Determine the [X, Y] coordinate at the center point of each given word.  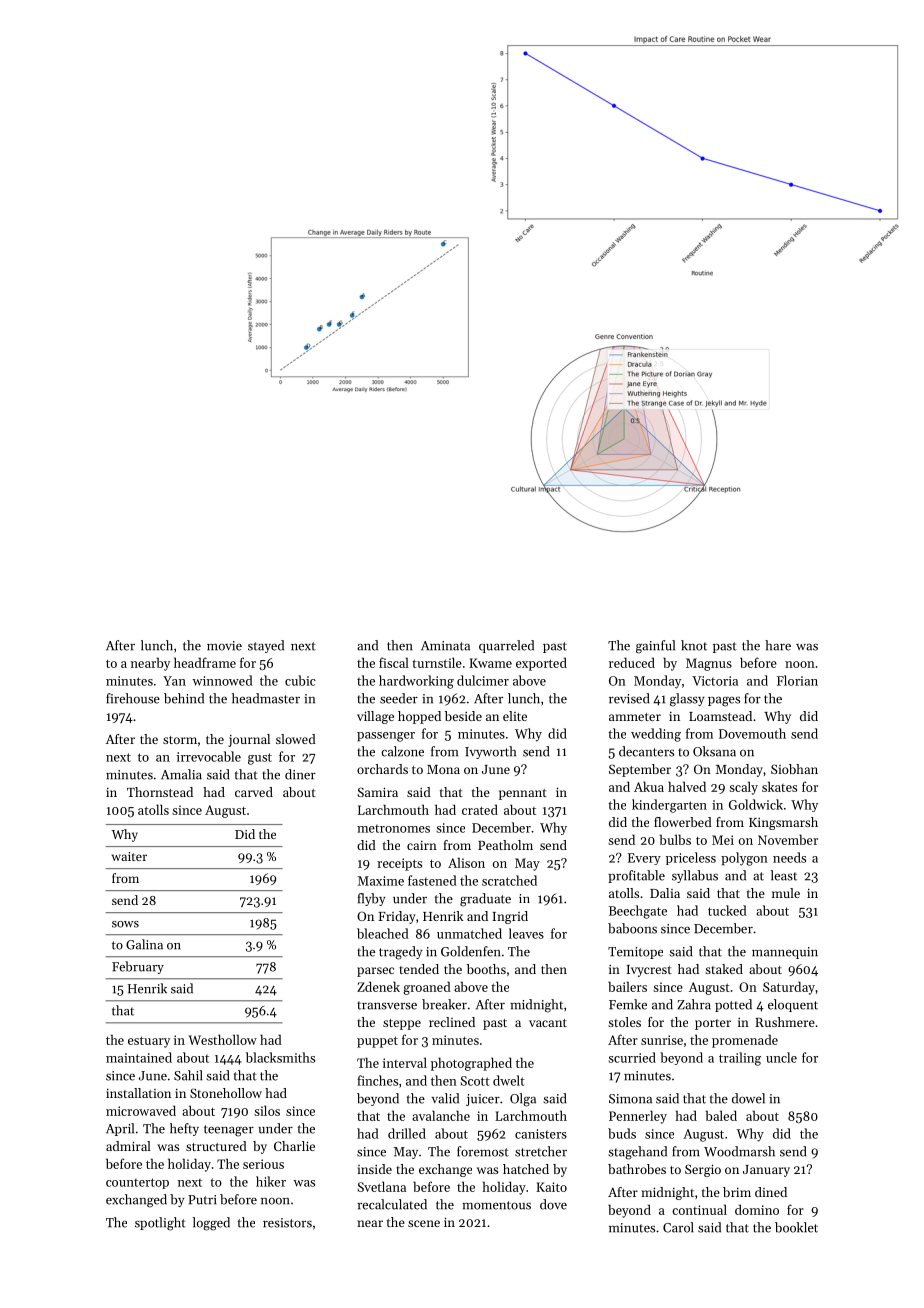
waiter [129, 856]
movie [224, 646]
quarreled [506, 646]
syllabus [695, 876]
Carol [678, 1227]
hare [778, 645]
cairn [422, 845]
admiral [128, 1146]
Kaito [551, 1187]
